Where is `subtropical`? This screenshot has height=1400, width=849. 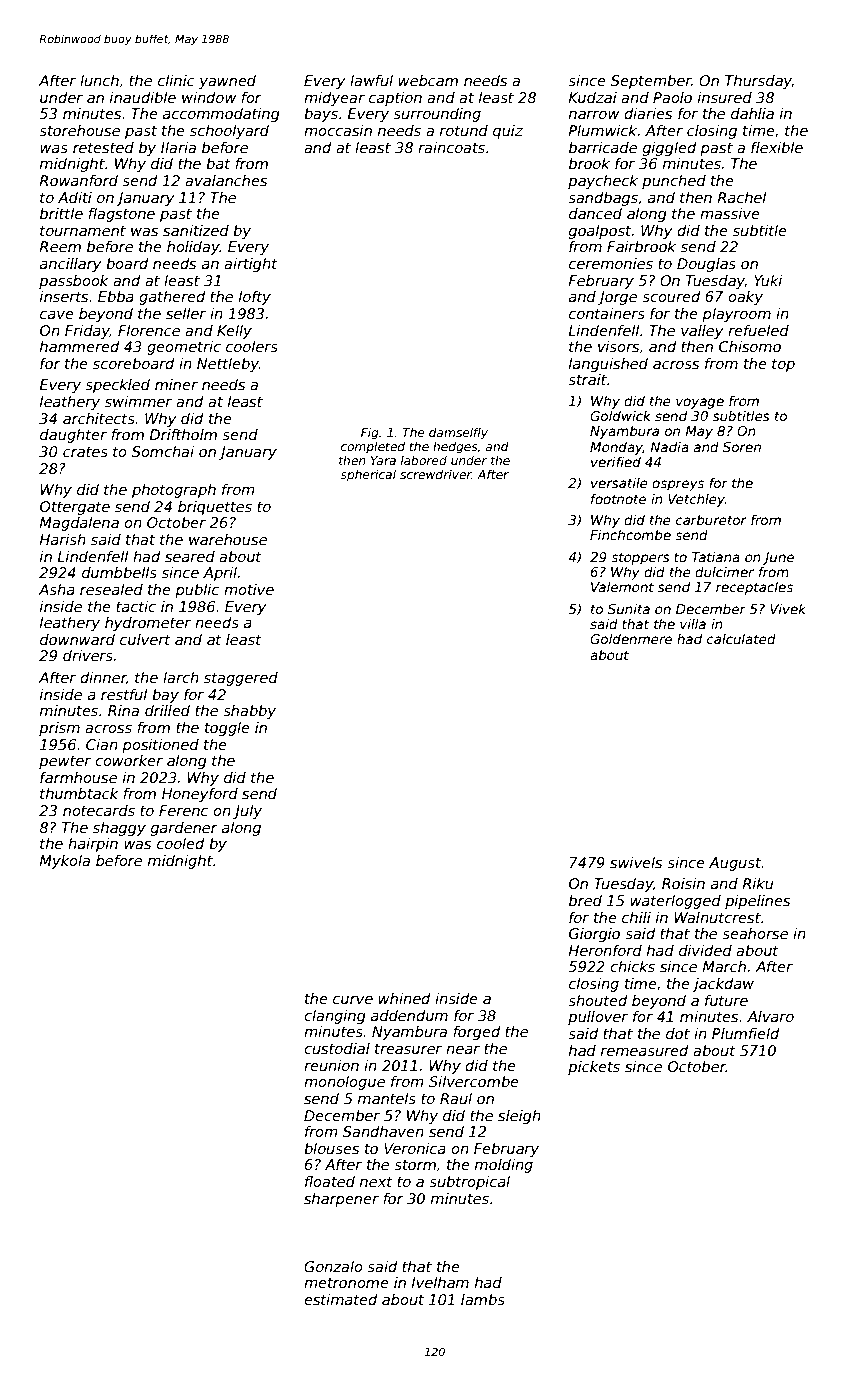 subtropical is located at coordinates (469, 1183).
